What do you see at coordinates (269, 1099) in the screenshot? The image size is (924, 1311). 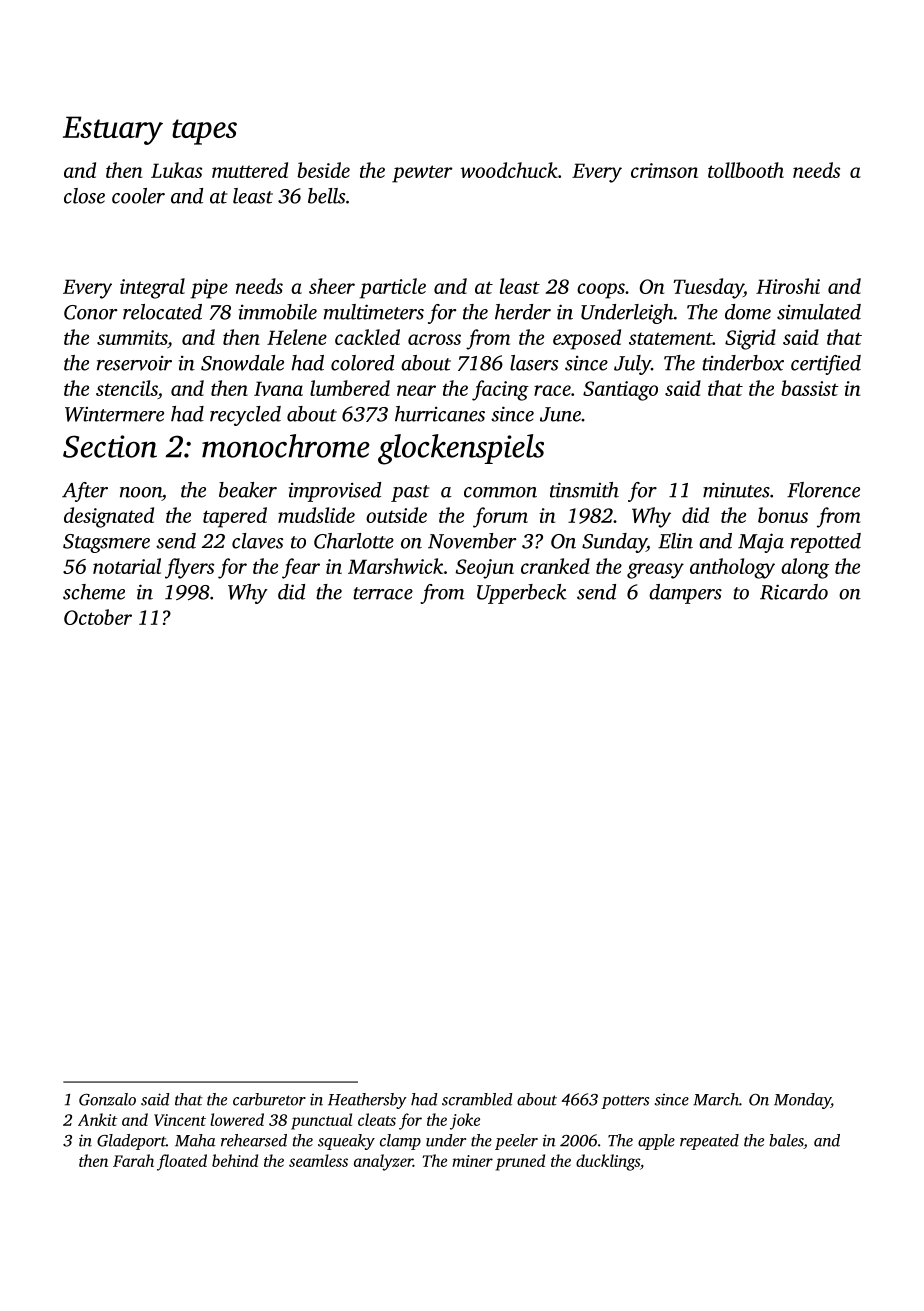 I see `carburetor` at bounding box center [269, 1099].
